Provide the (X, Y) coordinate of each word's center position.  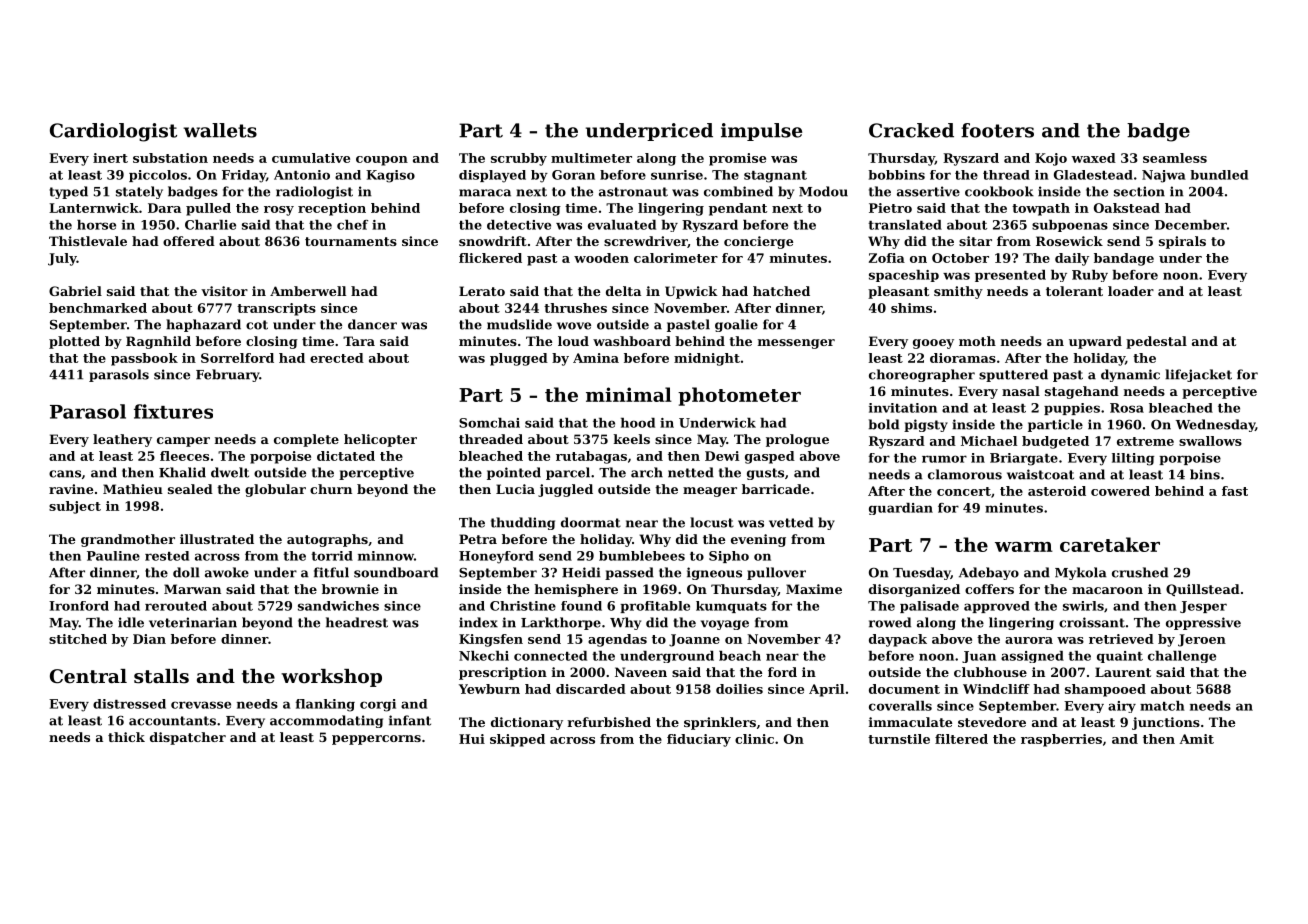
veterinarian (193, 622)
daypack (898, 640)
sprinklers (720, 723)
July (62, 259)
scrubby (519, 159)
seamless (1175, 158)
